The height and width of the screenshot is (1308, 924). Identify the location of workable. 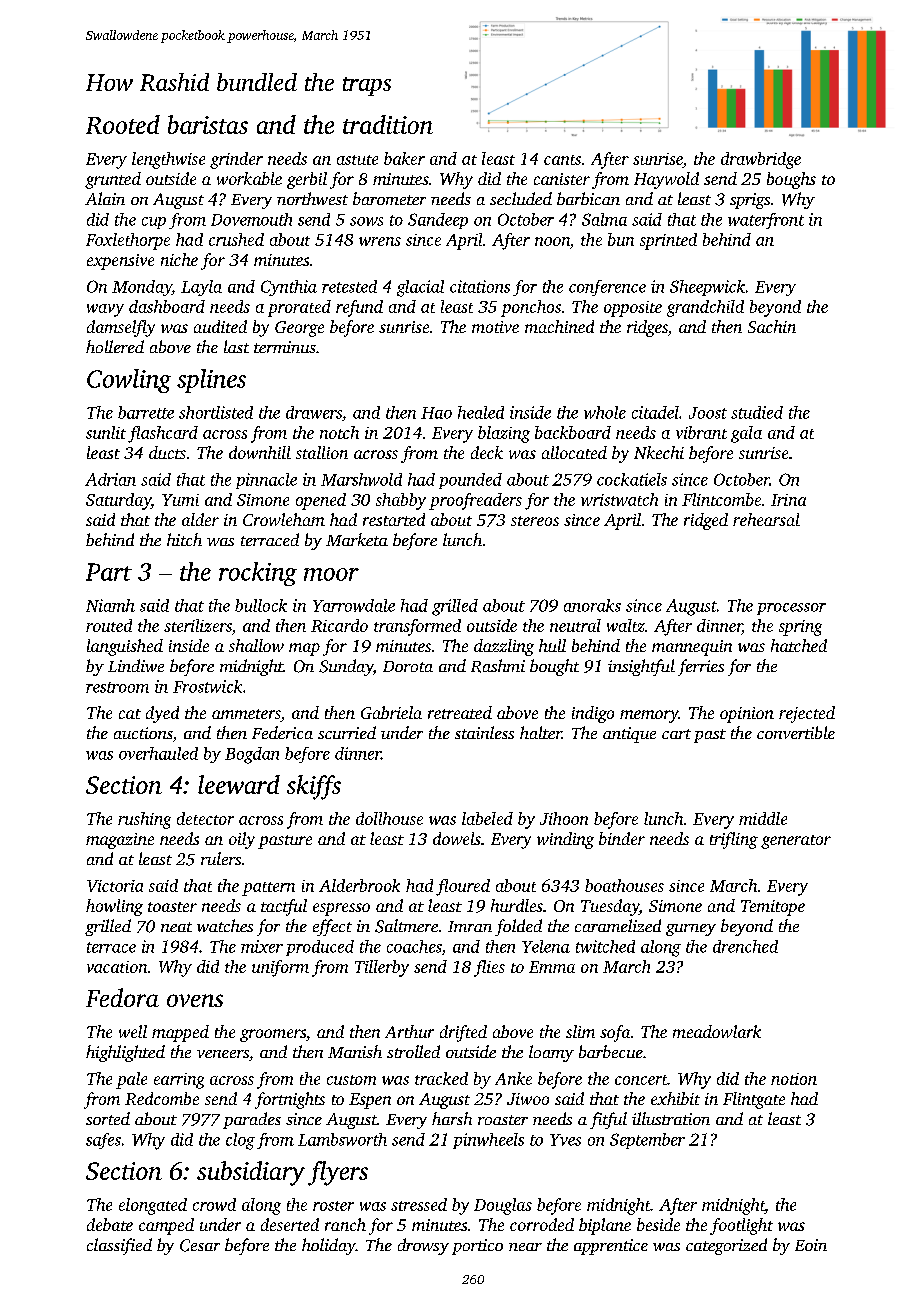
(249, 178).
